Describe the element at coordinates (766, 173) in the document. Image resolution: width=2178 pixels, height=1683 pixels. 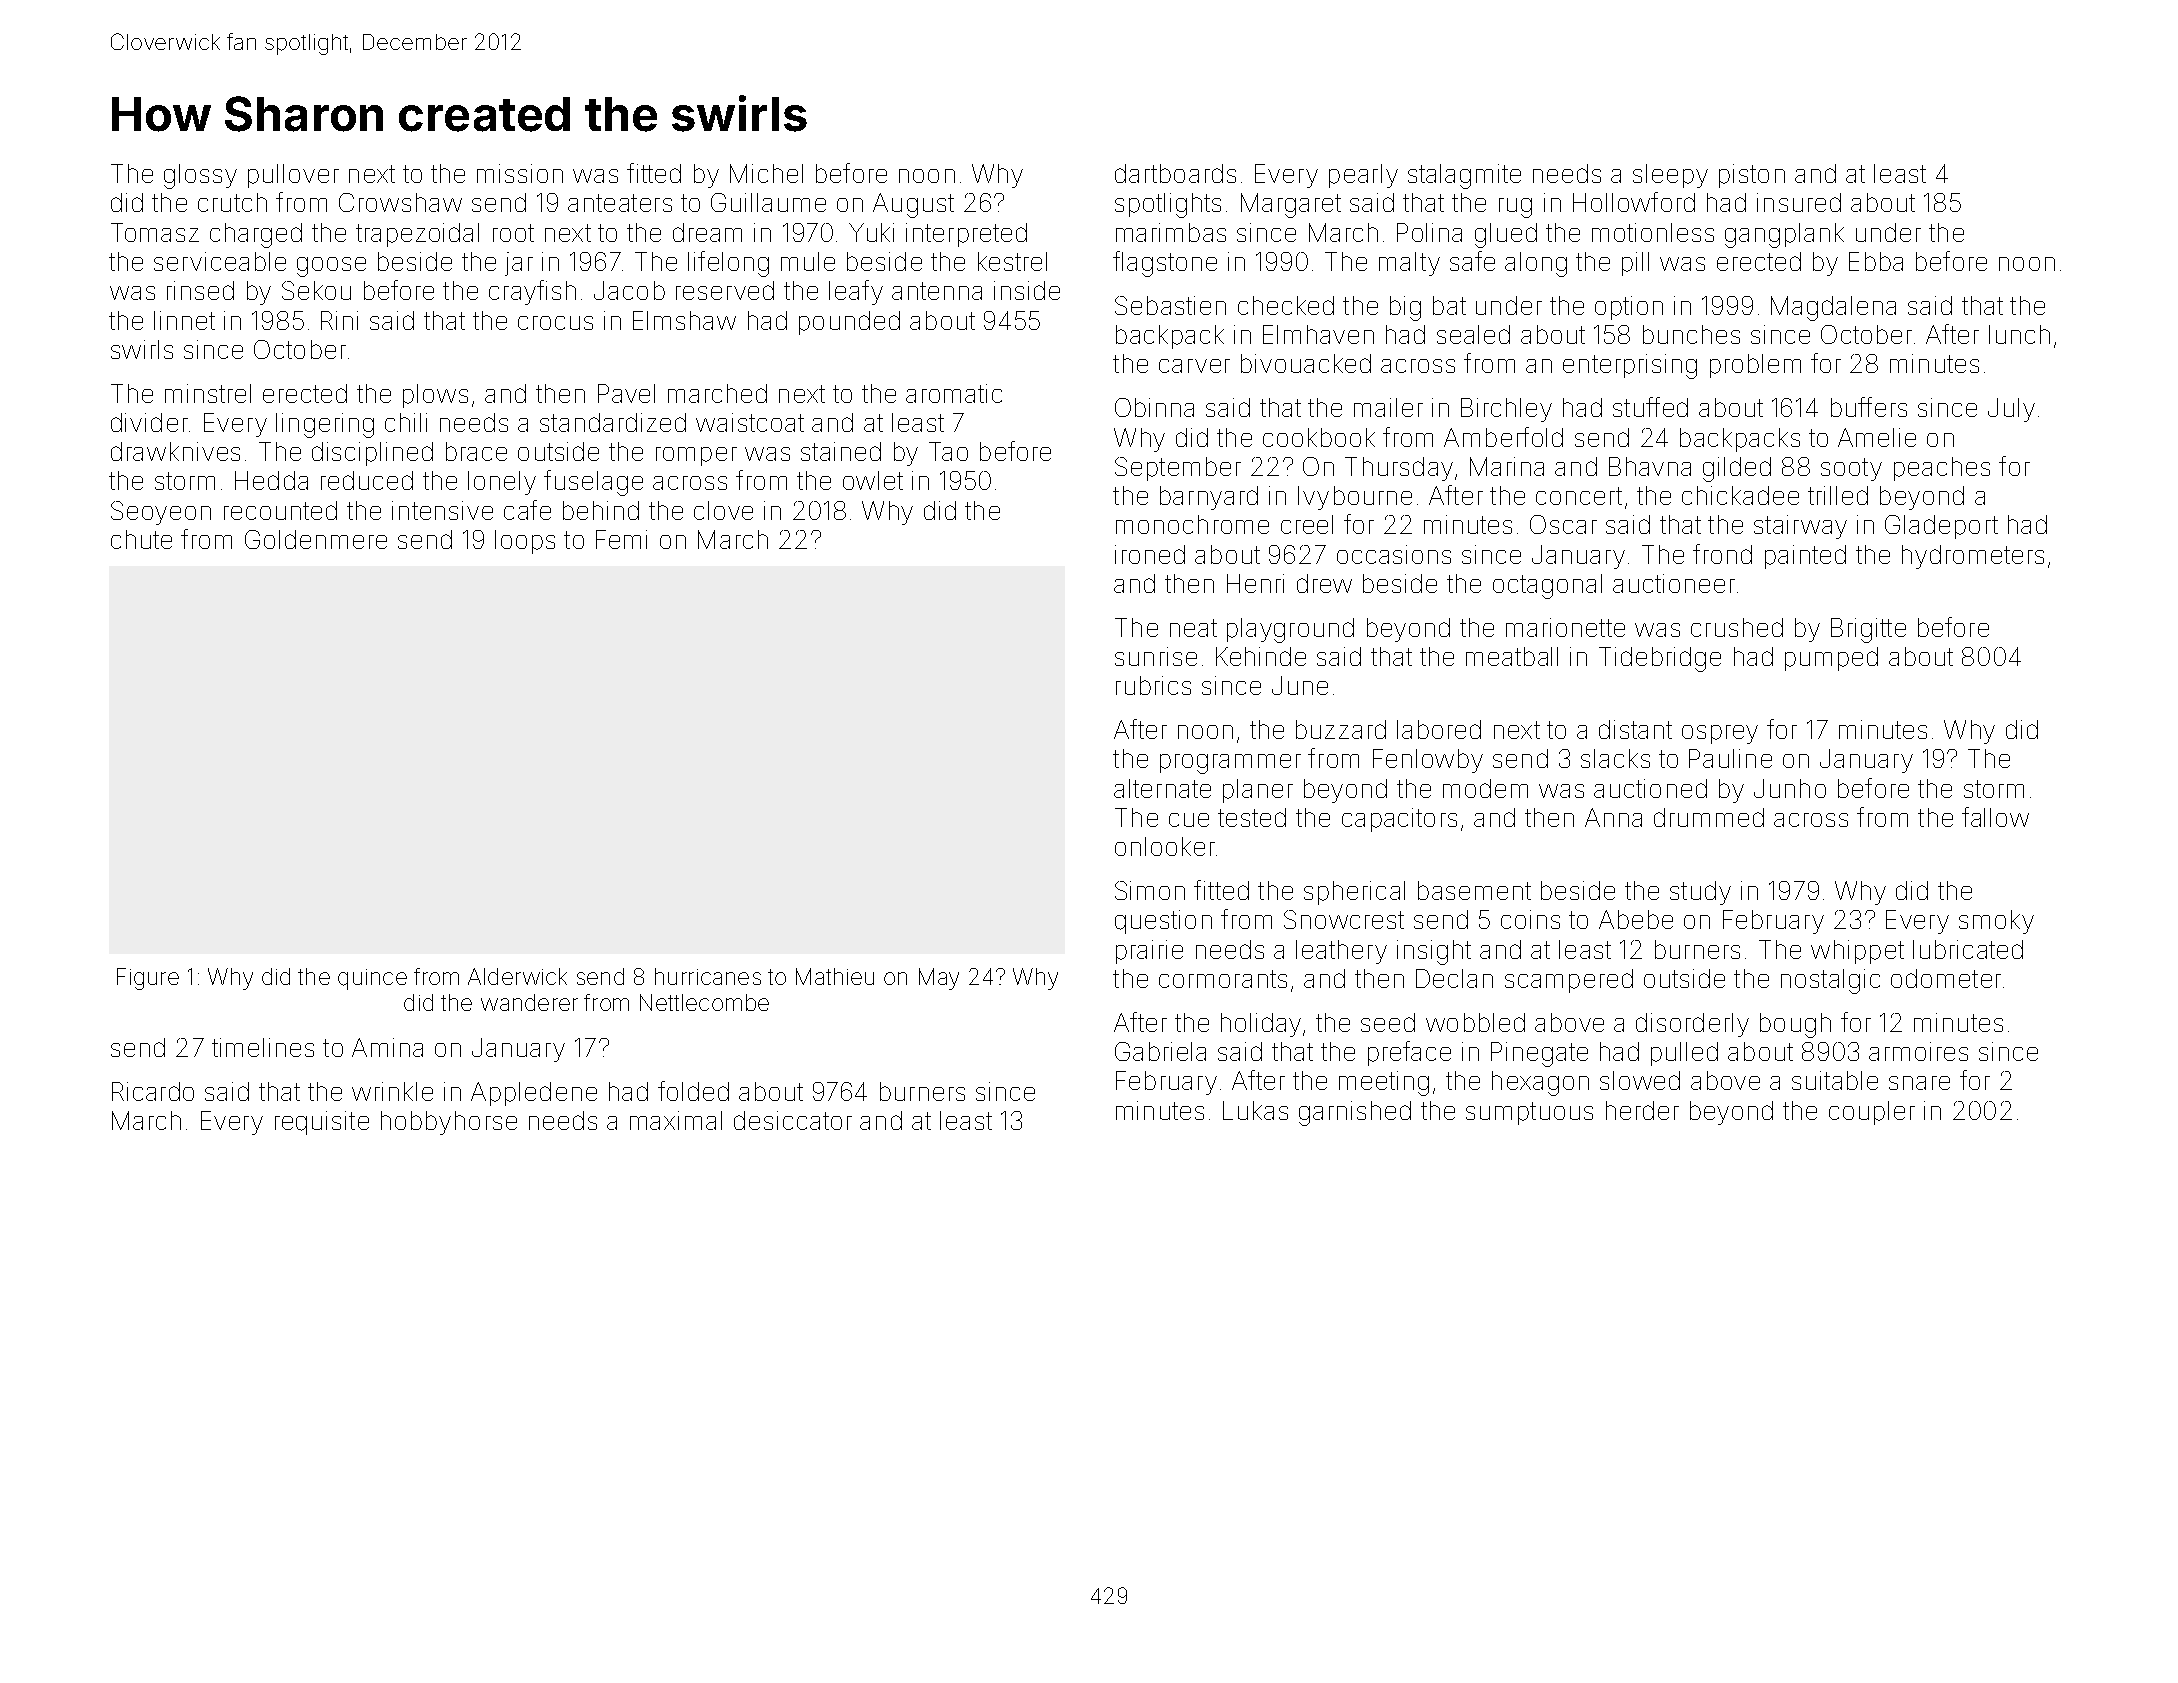
I see `Michel` at that location.
